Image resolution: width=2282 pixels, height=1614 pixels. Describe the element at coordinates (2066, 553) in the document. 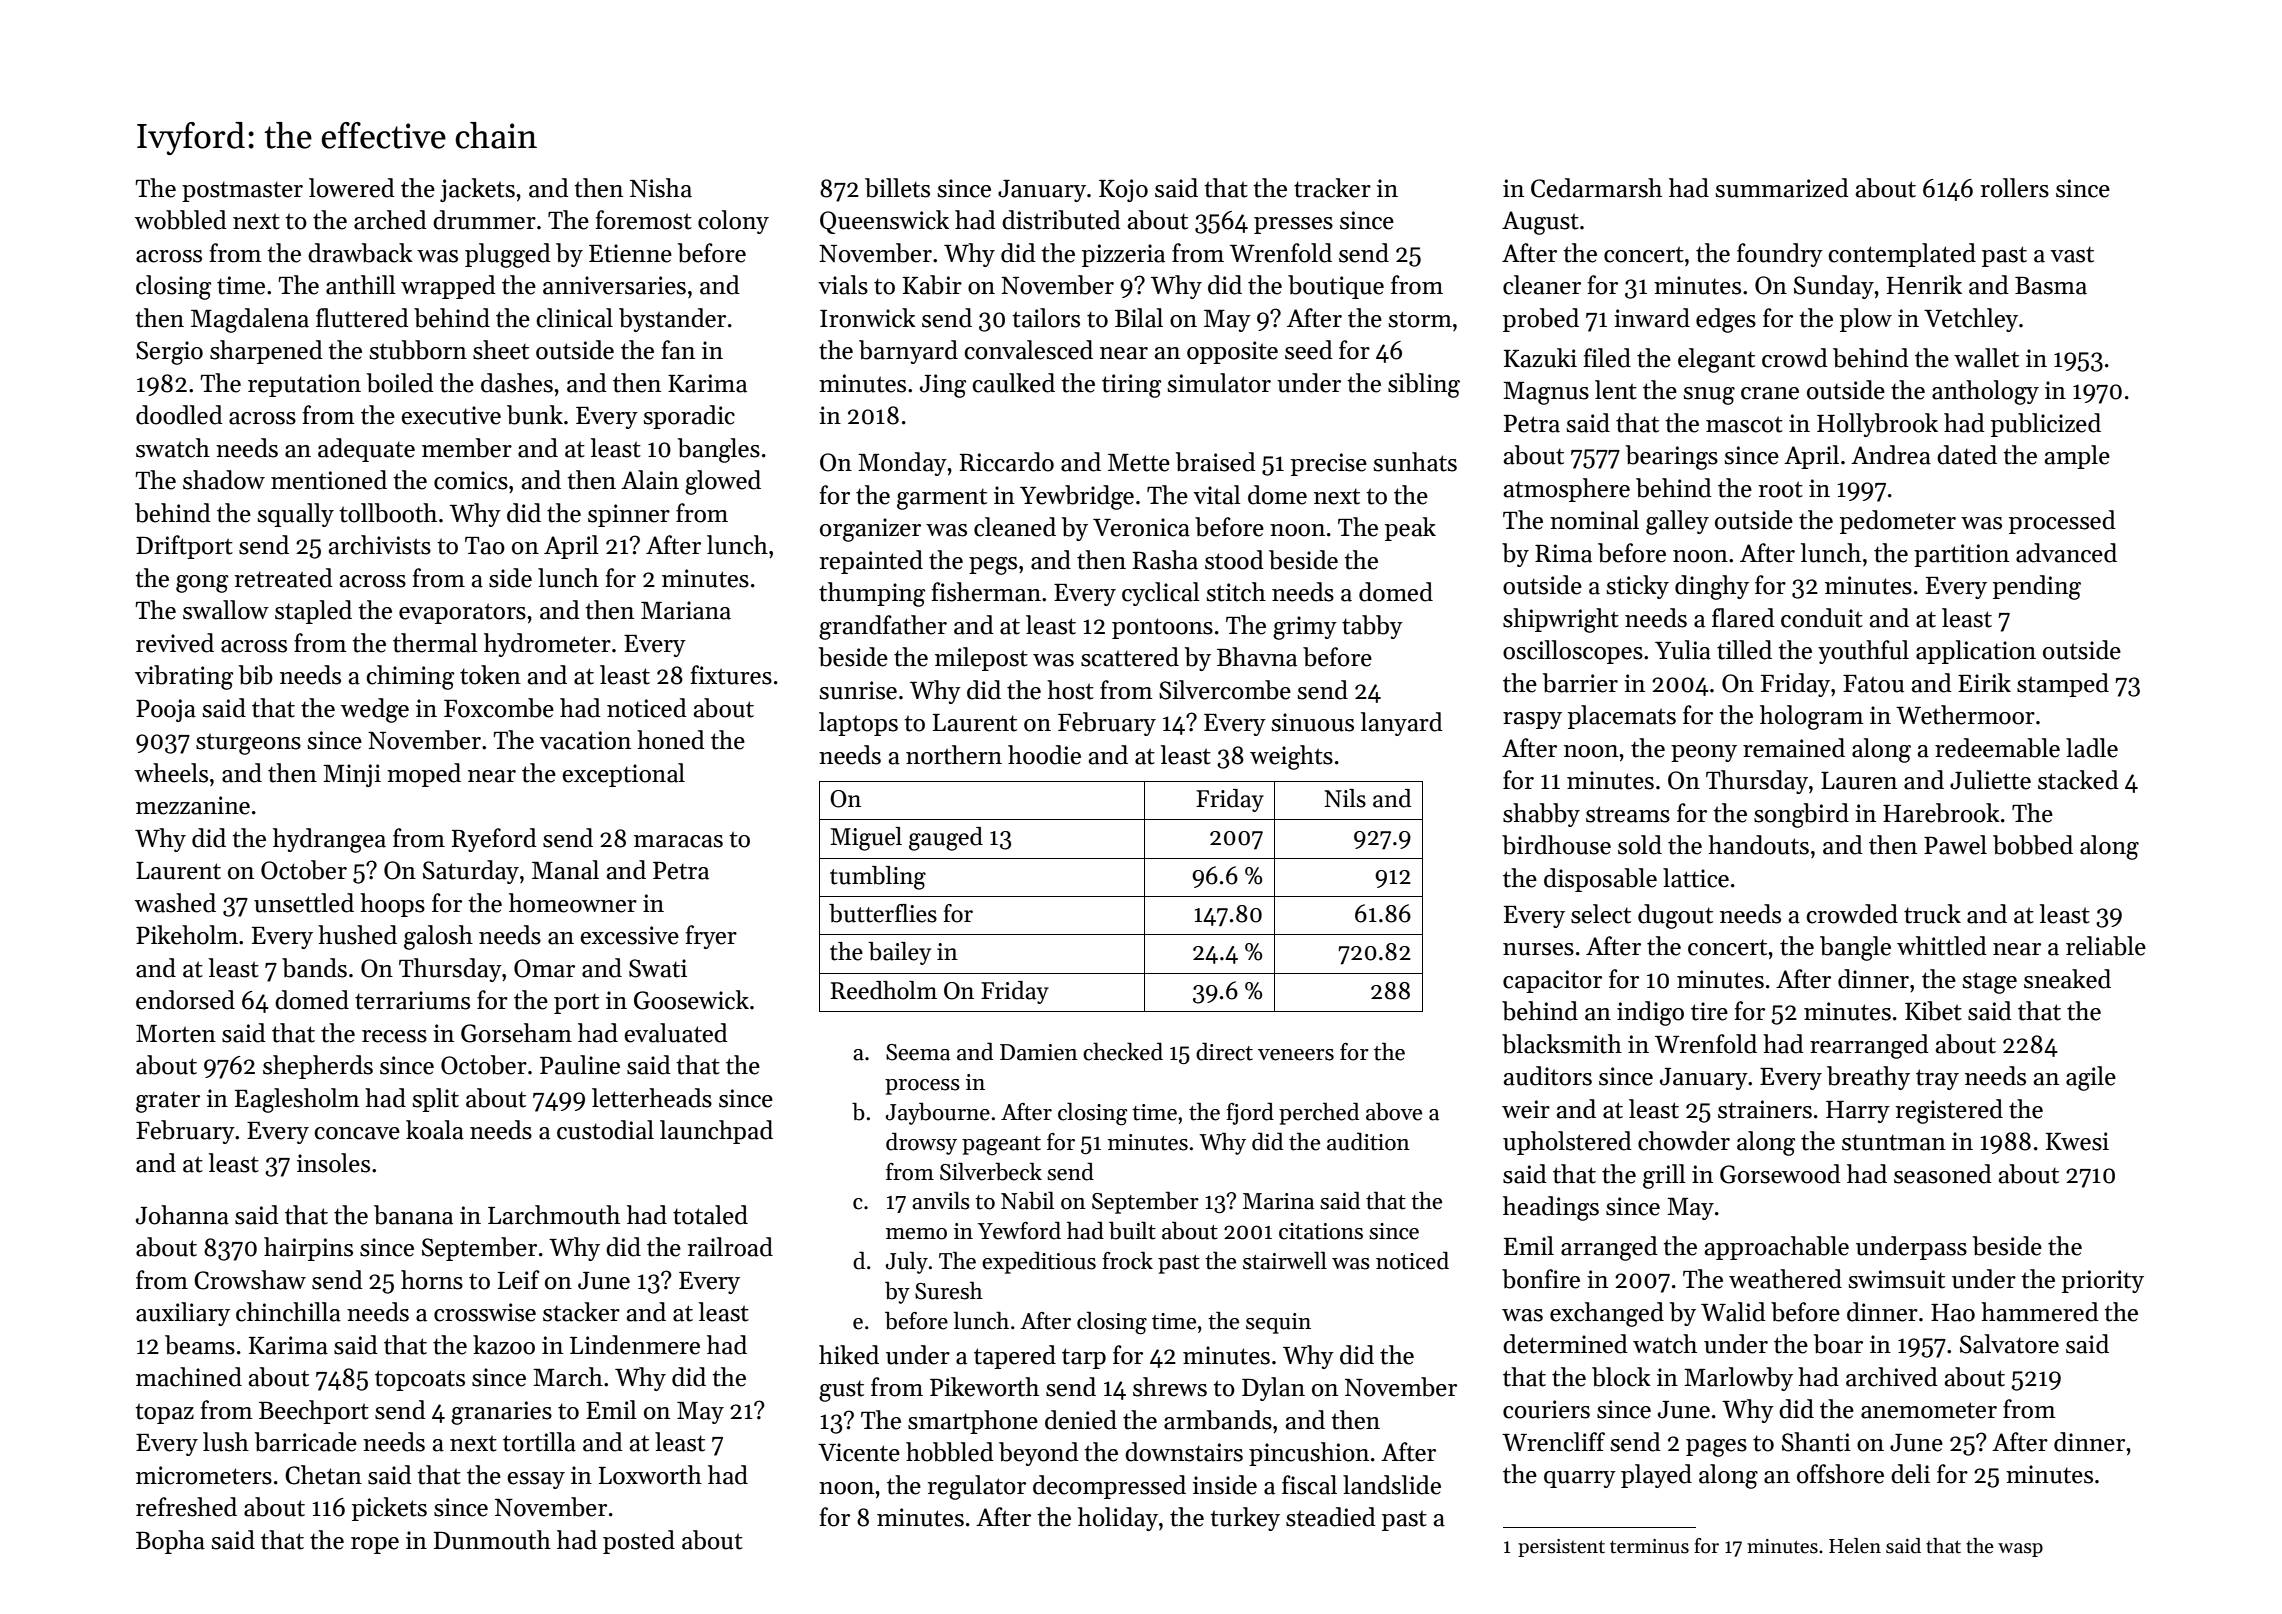

I see `advanced` at that location.
